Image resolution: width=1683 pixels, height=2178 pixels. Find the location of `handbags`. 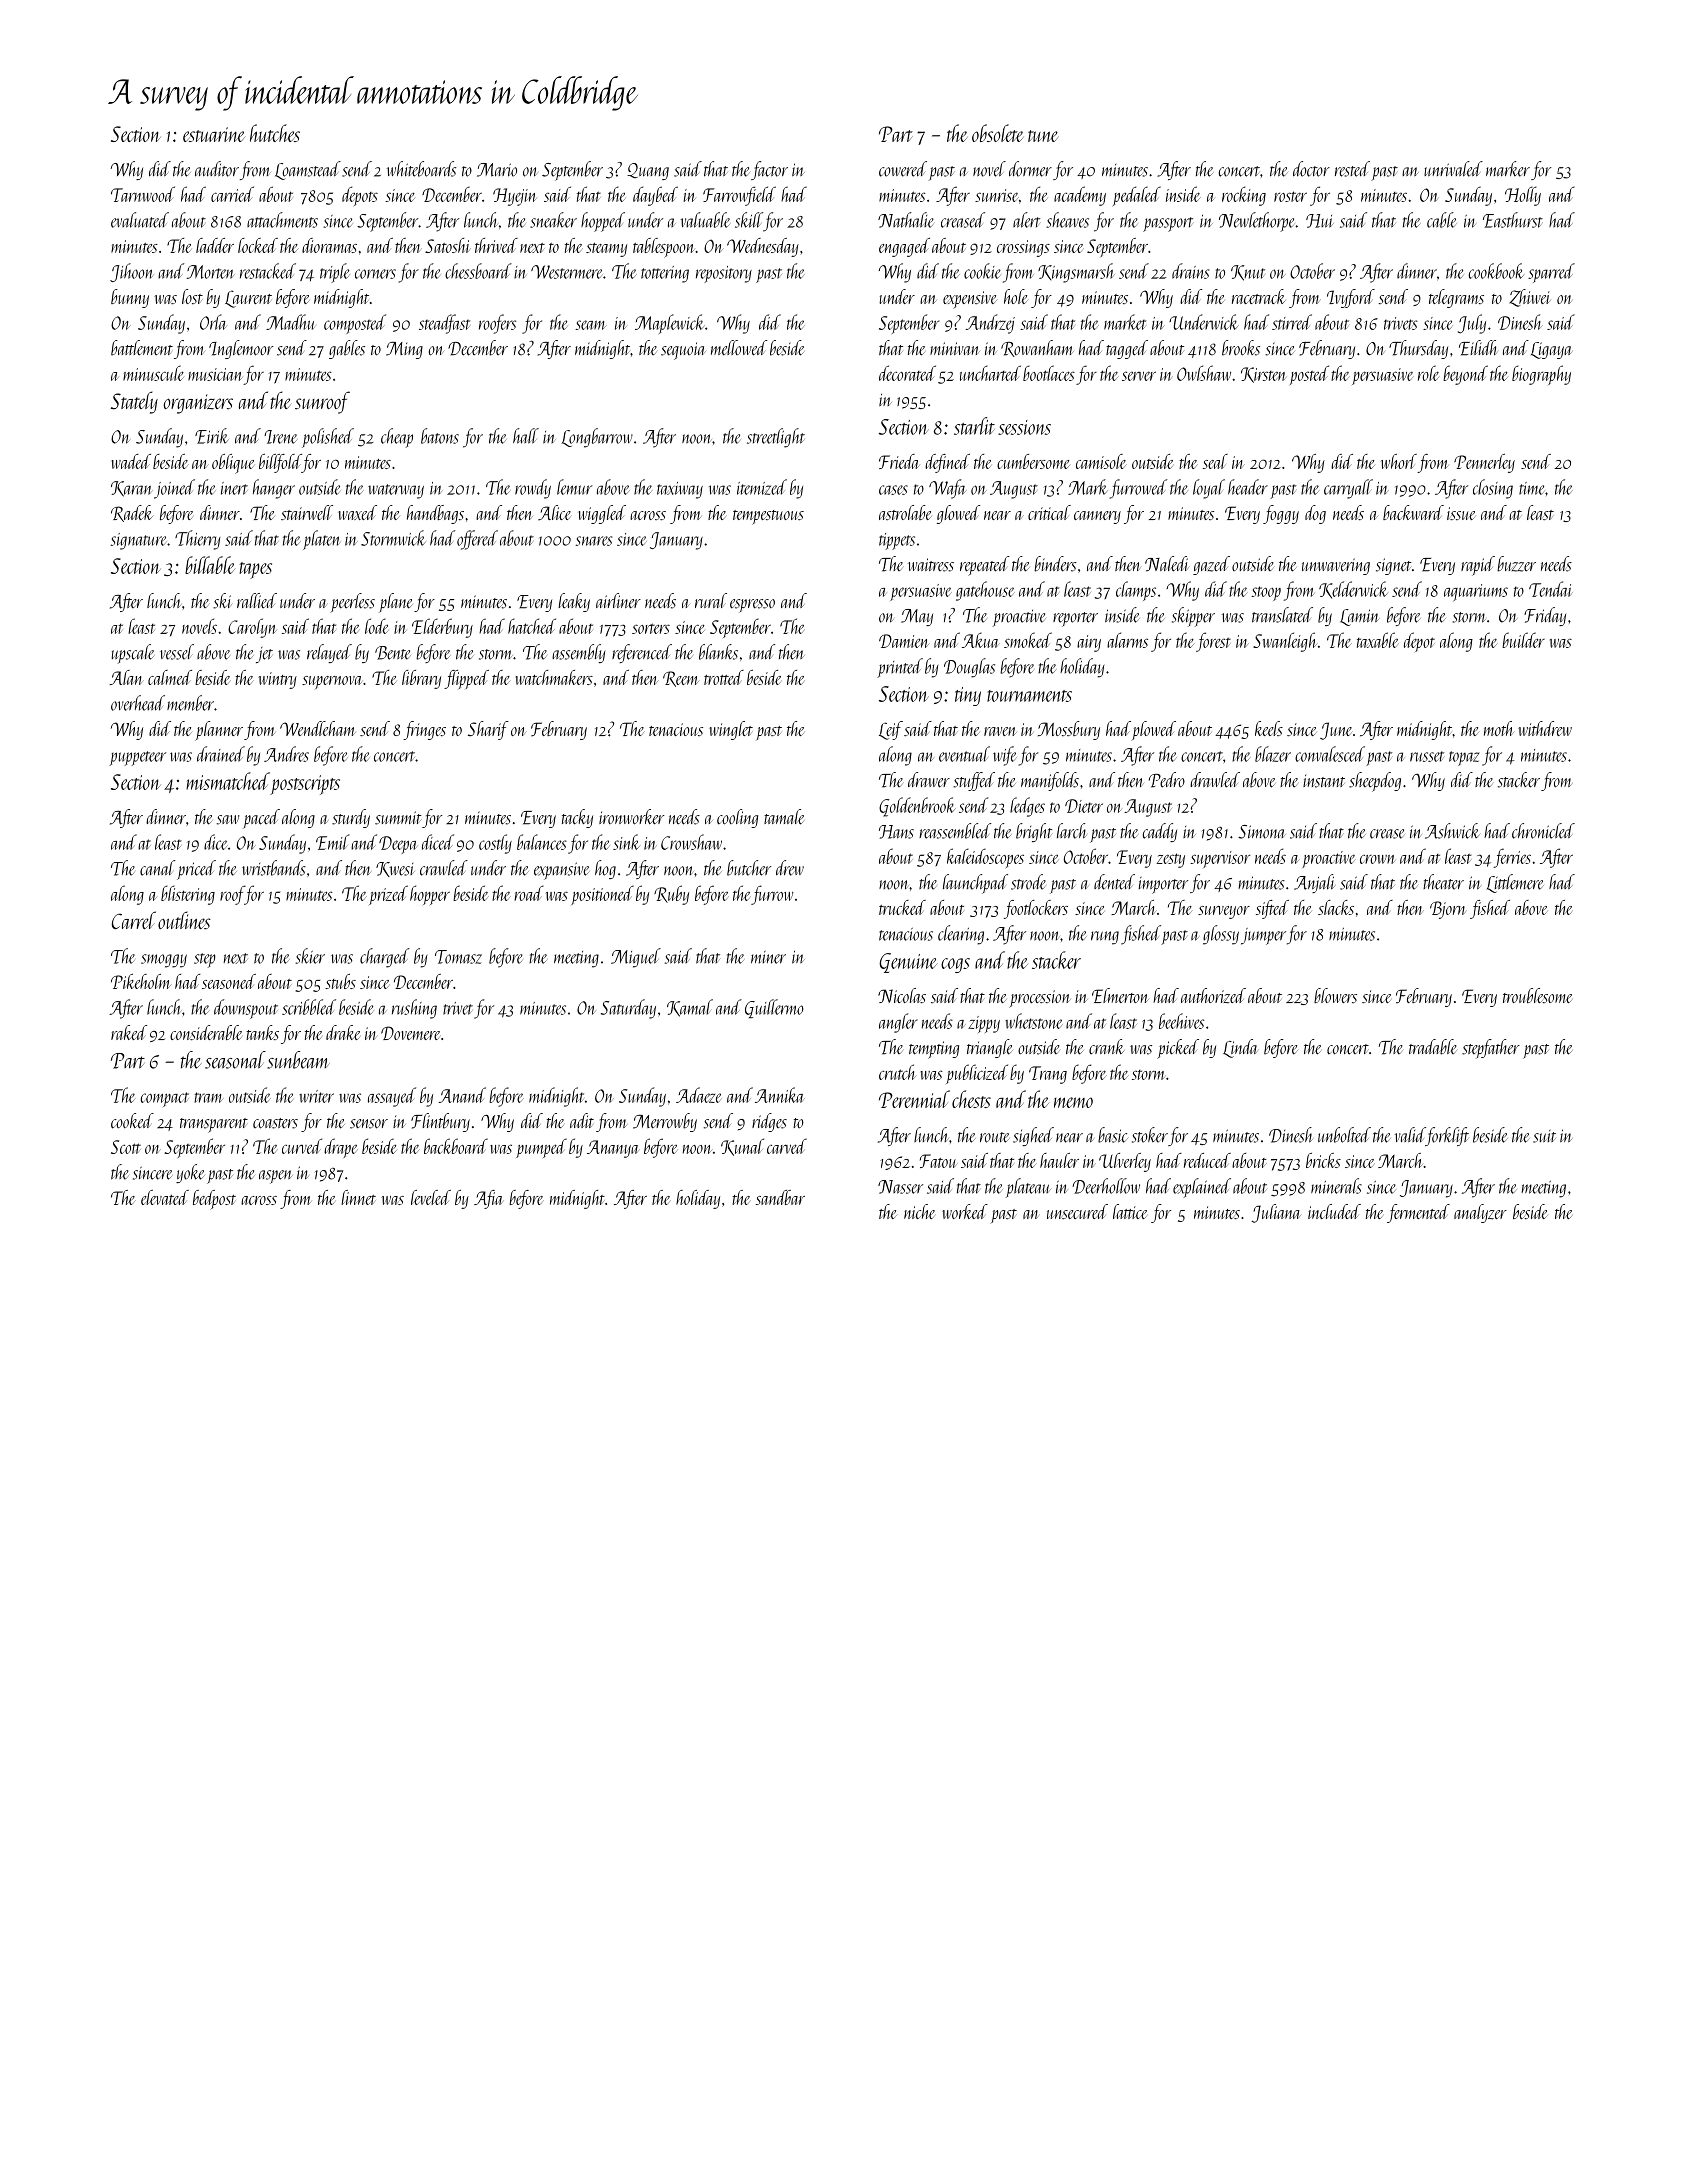

handbags is located at coordinates (435, 514).
